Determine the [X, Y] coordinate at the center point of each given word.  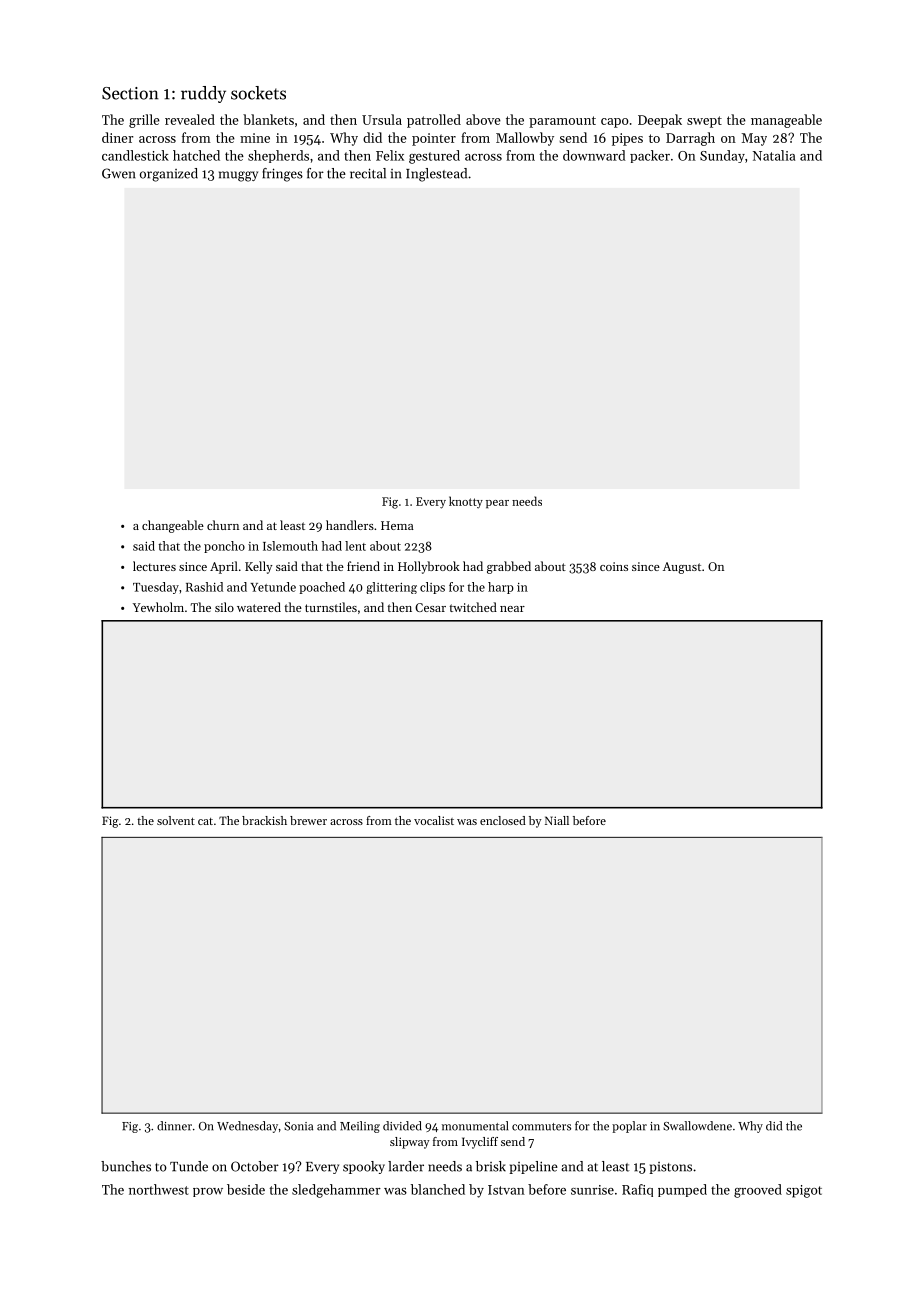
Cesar [430, 607]
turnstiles [331, 607]
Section [130, 93]
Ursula [382, 119]
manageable [786, 121]
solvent [176, 820]
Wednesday [247, 1127]
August [682, 568]
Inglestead [436, 175]
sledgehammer [336, 1191]
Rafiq [637, 1190]
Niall [557, 820]
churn [223, 525]
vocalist [434, 820]
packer [650, 156]
